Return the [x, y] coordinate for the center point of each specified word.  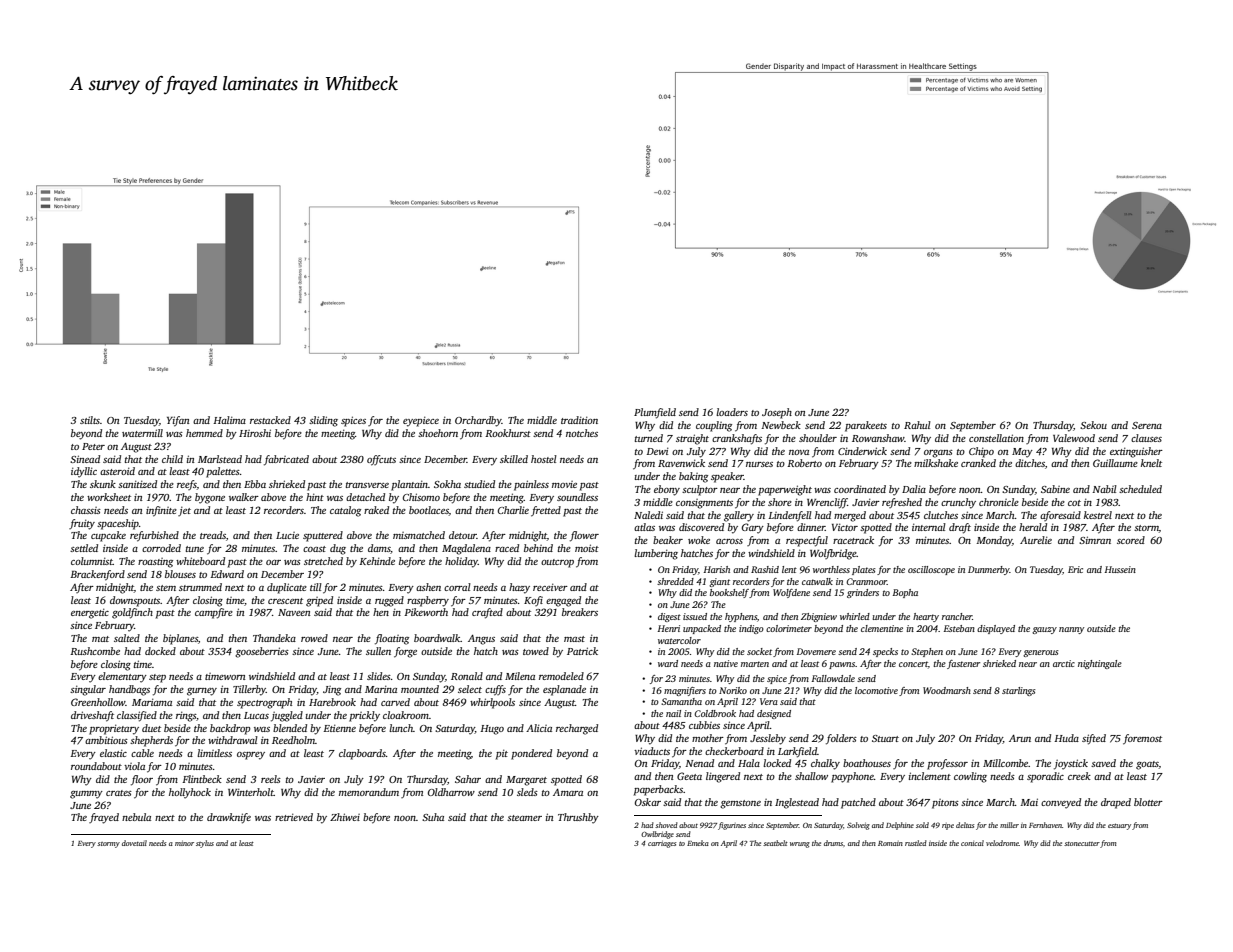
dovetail [134, 843]
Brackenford [97, 575]
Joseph [777, 413]
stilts [90, 420]
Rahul [917, 425]
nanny [1071, 630]
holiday [461, 562]
